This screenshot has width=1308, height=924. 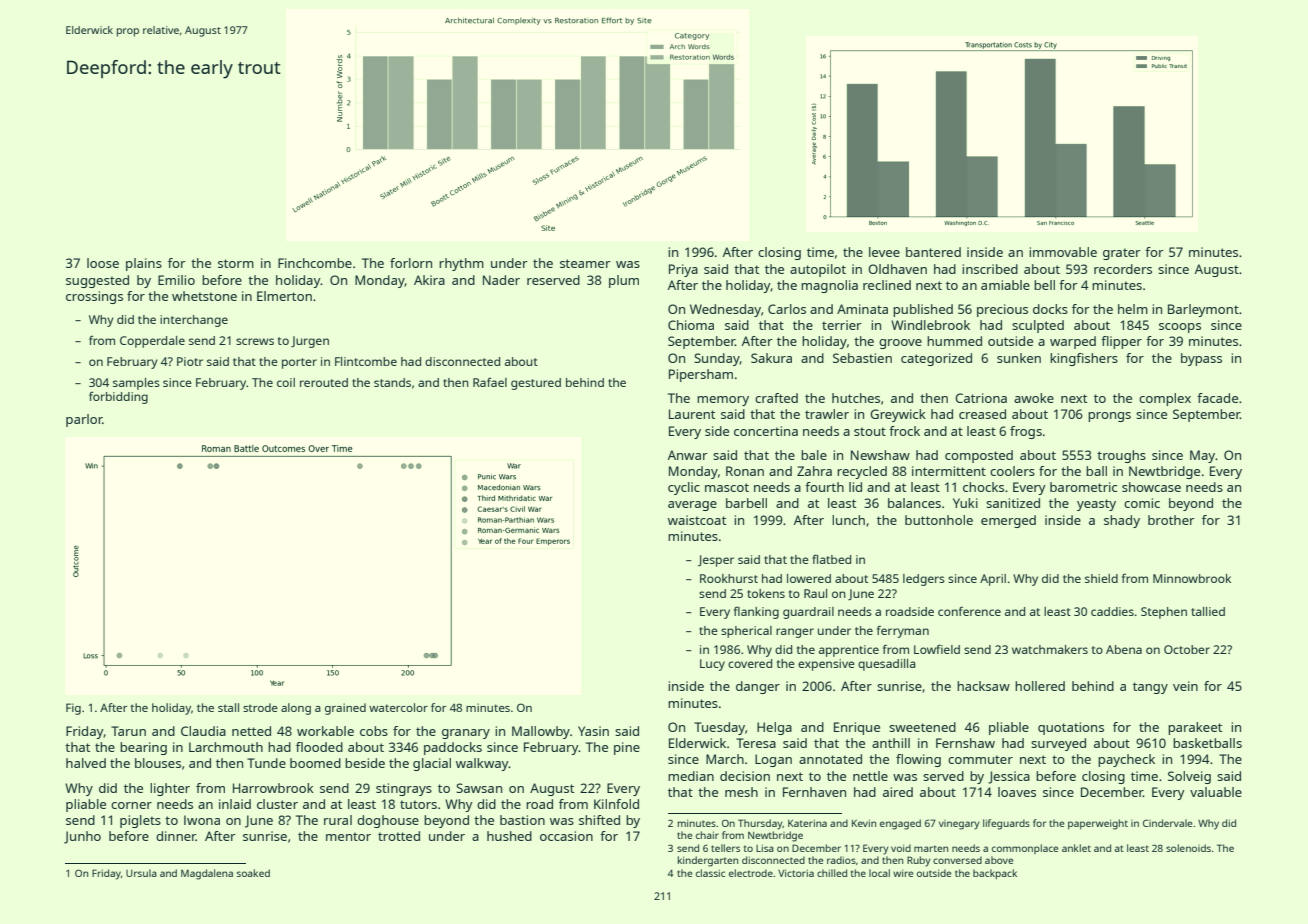 What do you see at coordinates (818, 270) in the screenshot?
I see `autopilot` at bounding box center [818, 270].
